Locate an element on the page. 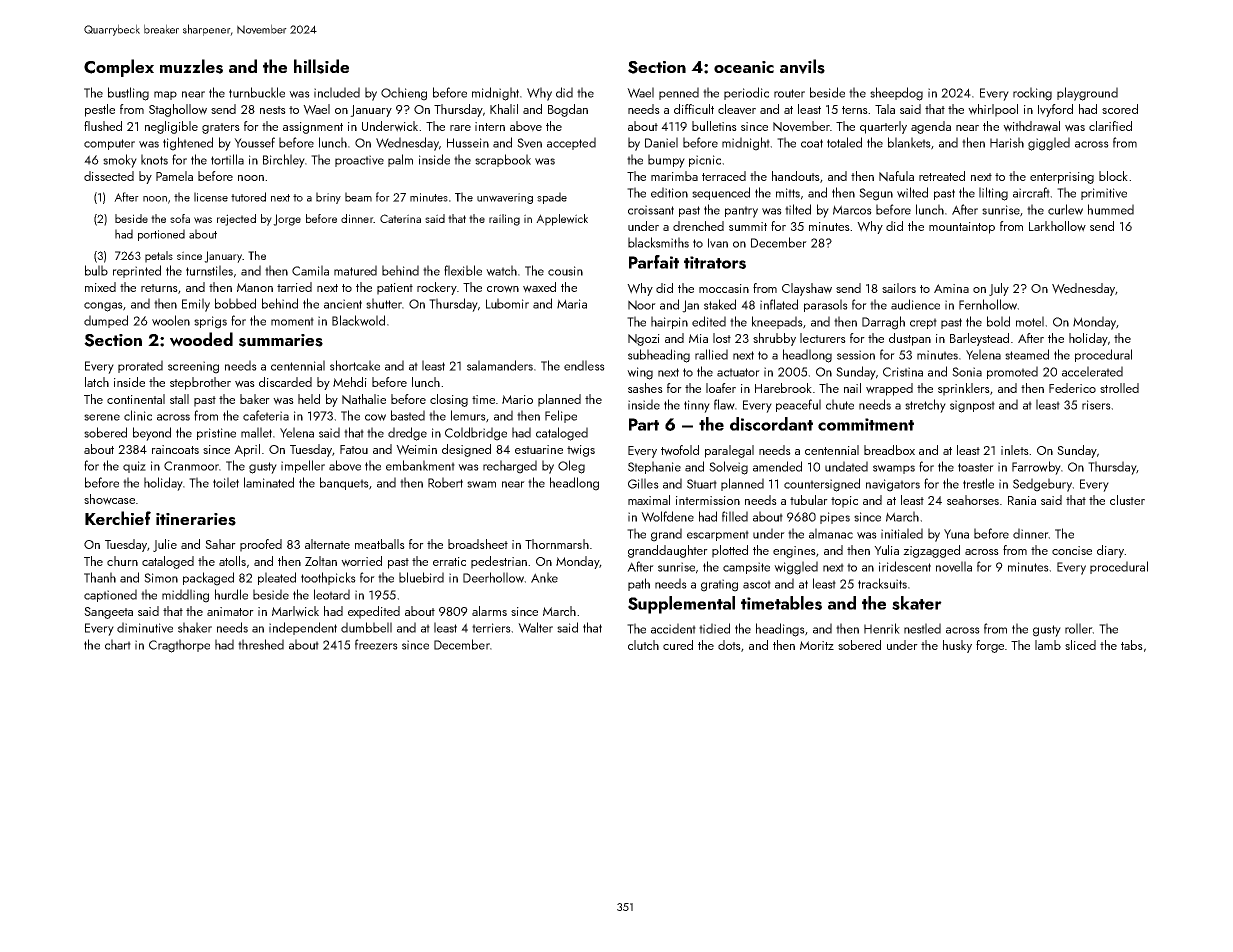  Youssef is located at coordinates (254, 142).
